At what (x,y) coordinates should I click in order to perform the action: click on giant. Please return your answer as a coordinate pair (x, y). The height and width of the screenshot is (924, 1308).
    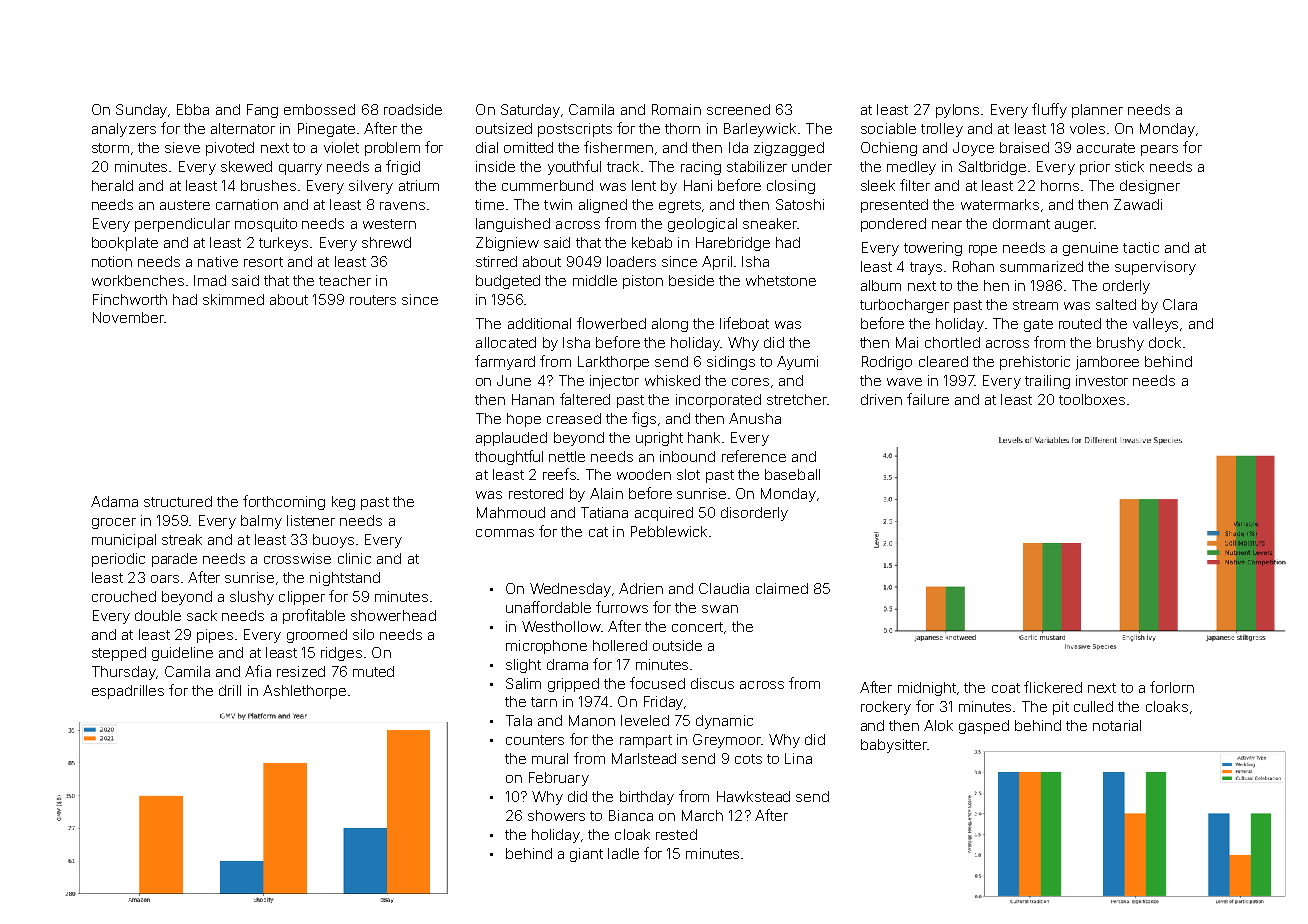
    Looking at the image, I should click on (586, 855).
